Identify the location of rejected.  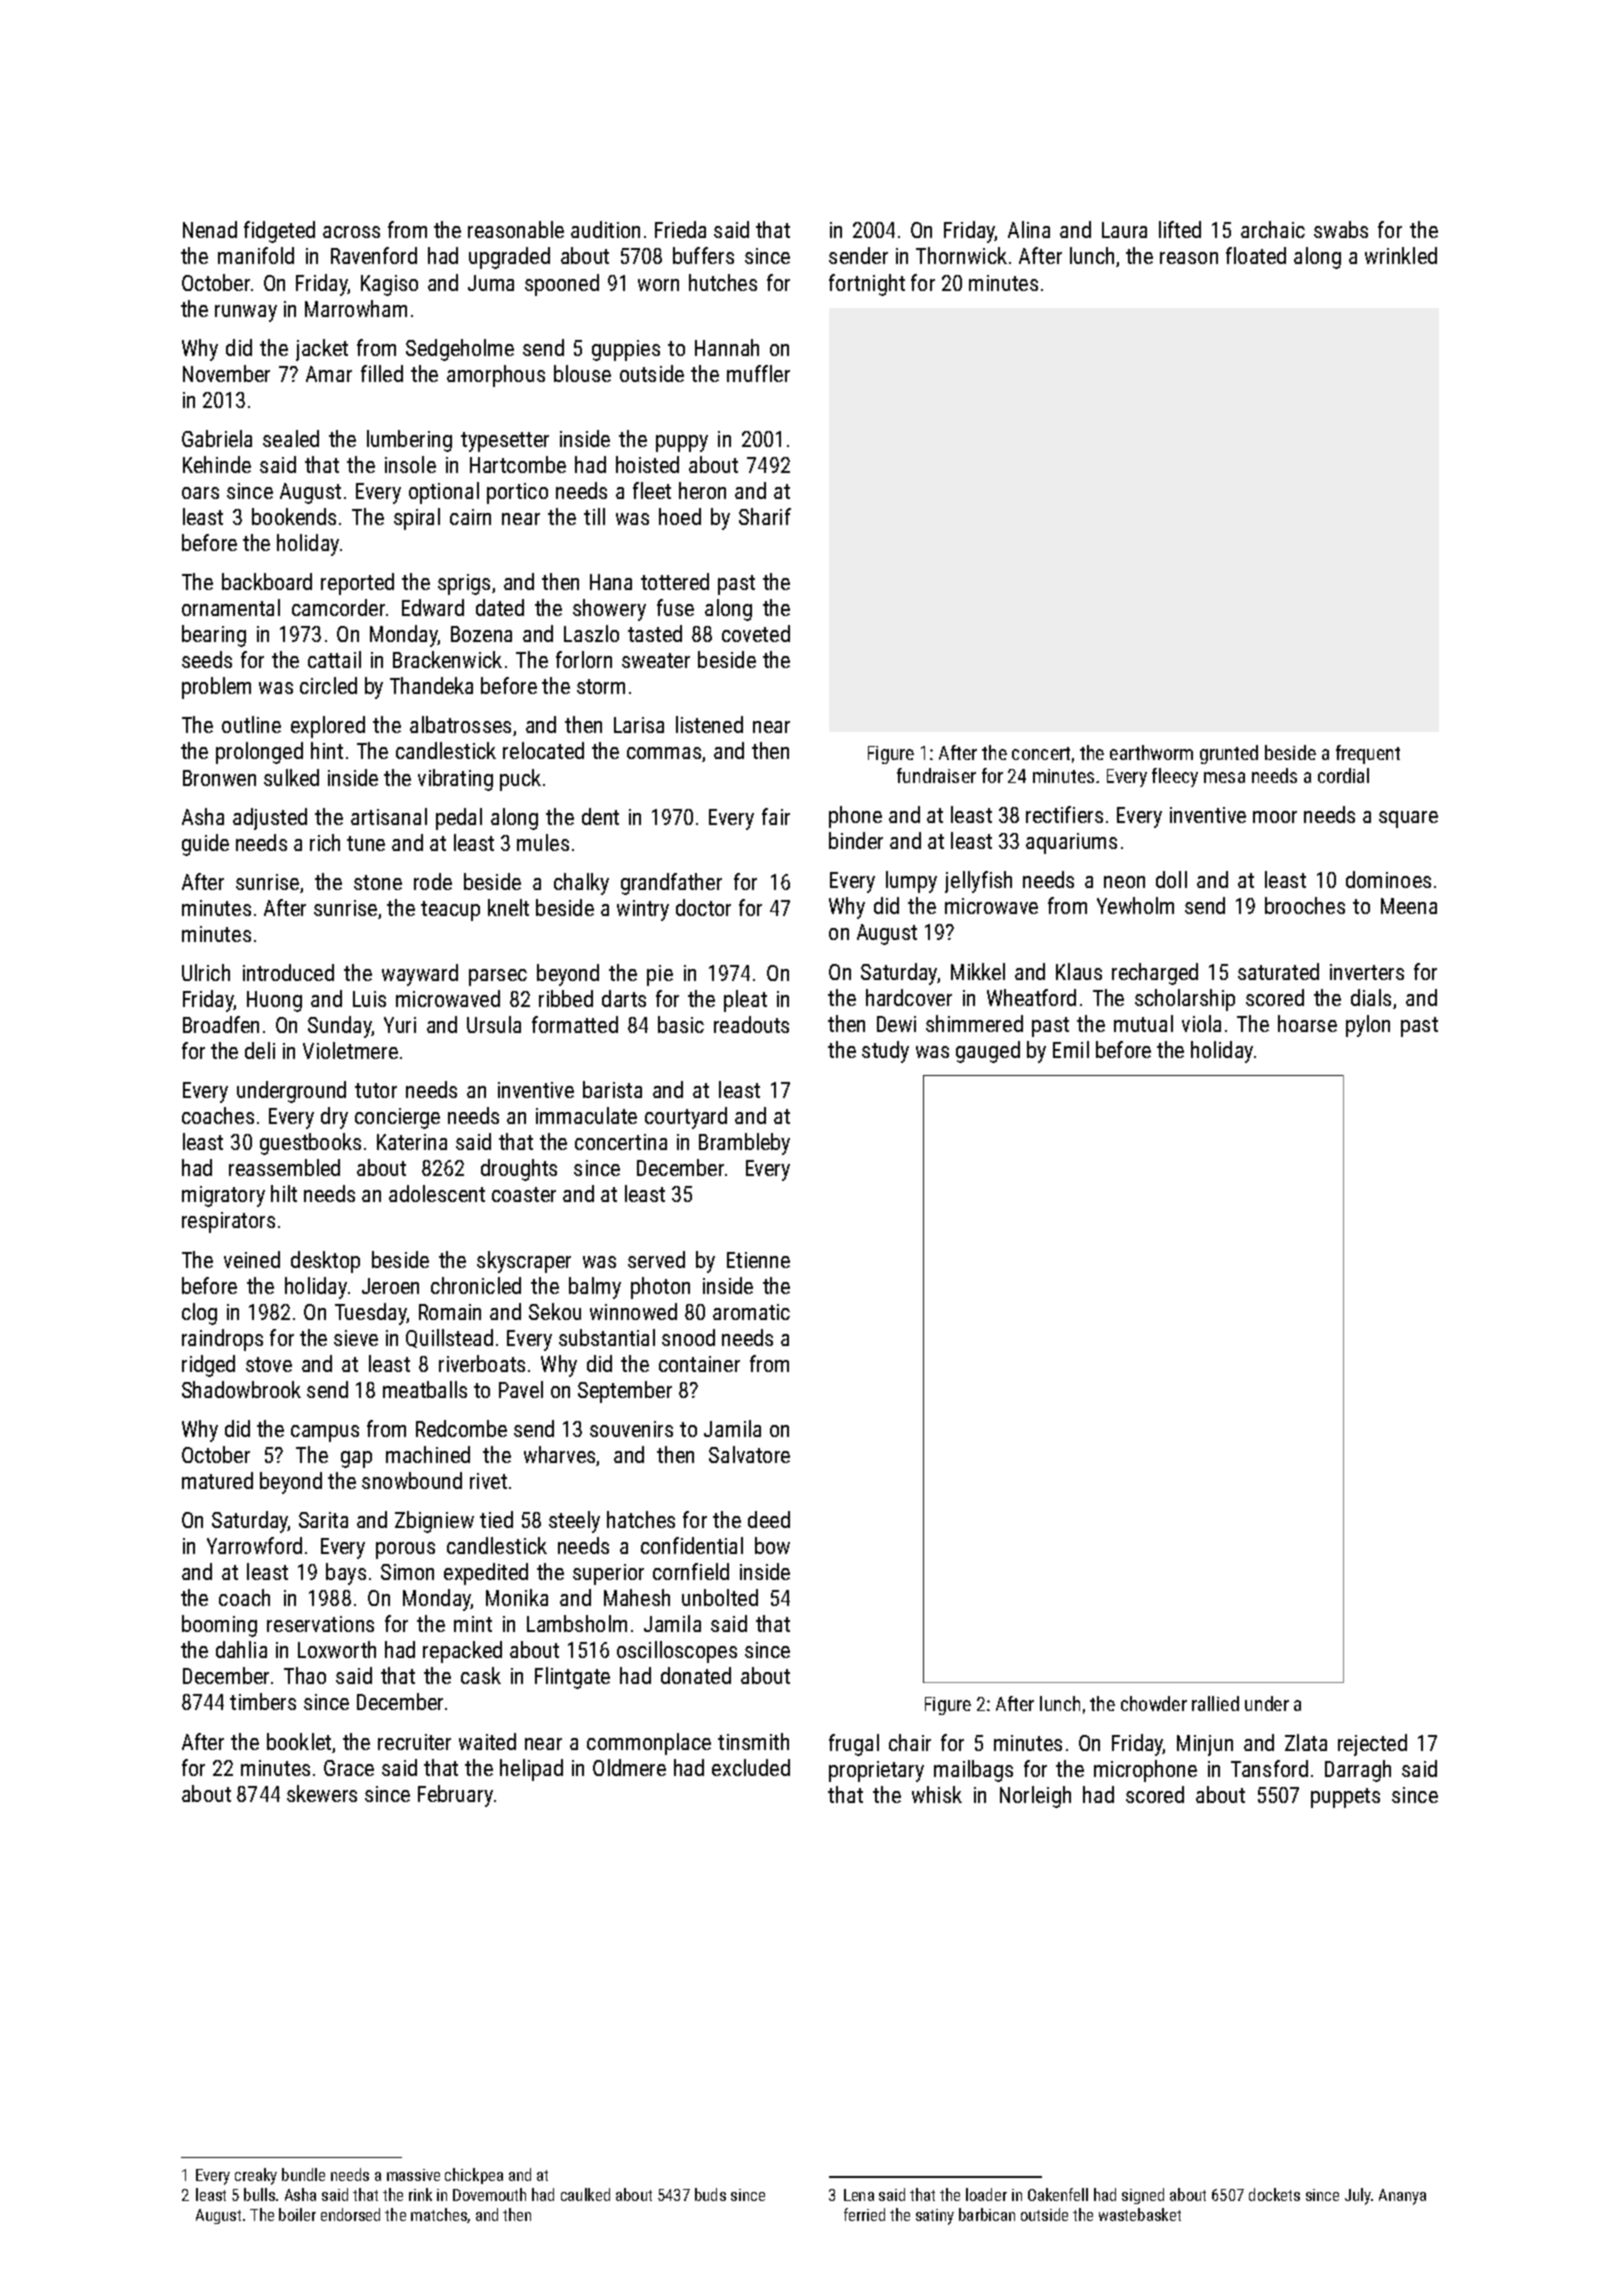
(1372, 1745).
